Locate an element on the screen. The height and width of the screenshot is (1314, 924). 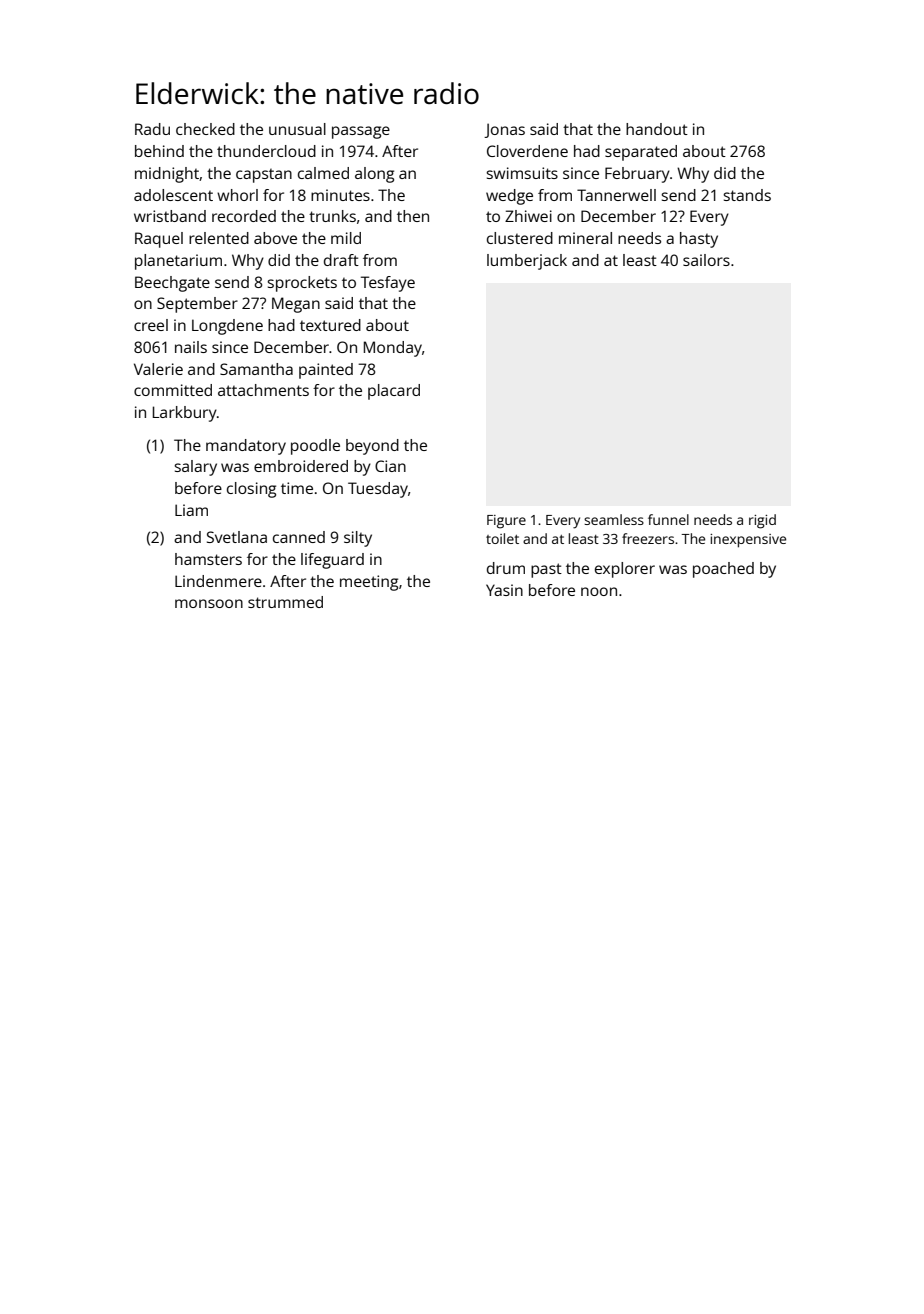
unusual is located at coordinates (297, 129).
